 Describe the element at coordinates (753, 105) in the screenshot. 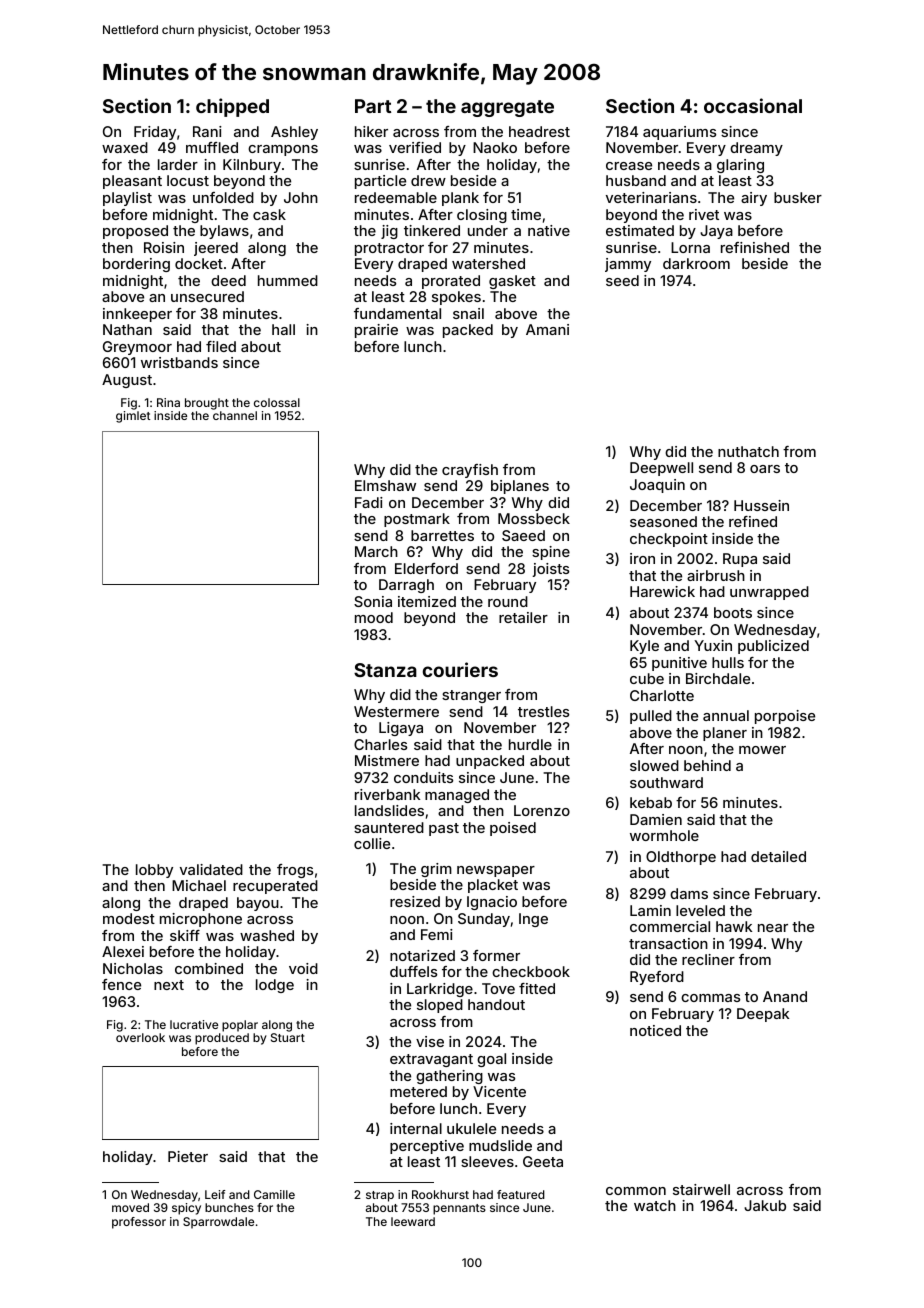

I see `occasional` at that location.
